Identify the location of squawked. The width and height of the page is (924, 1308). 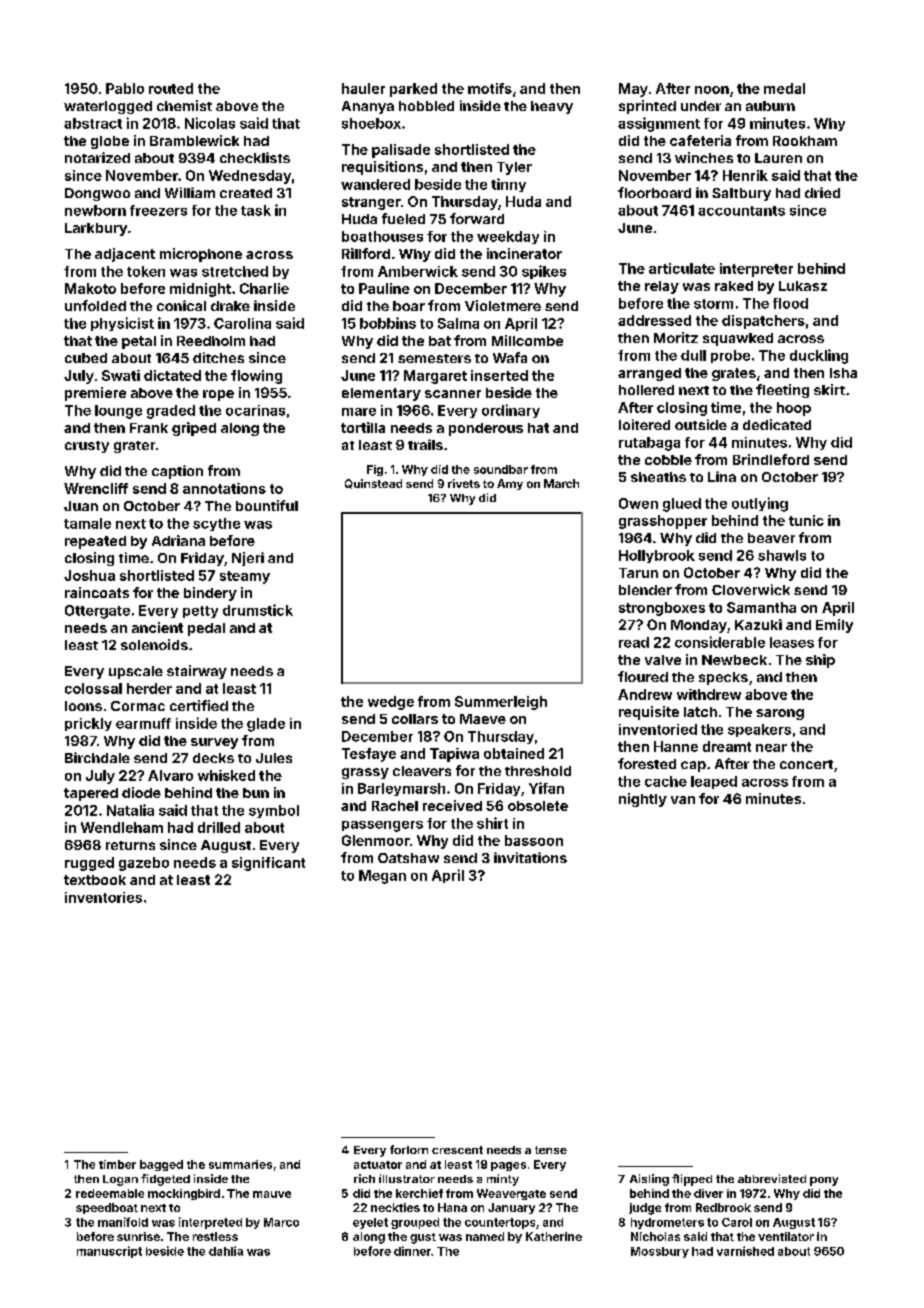
(738, 339).
